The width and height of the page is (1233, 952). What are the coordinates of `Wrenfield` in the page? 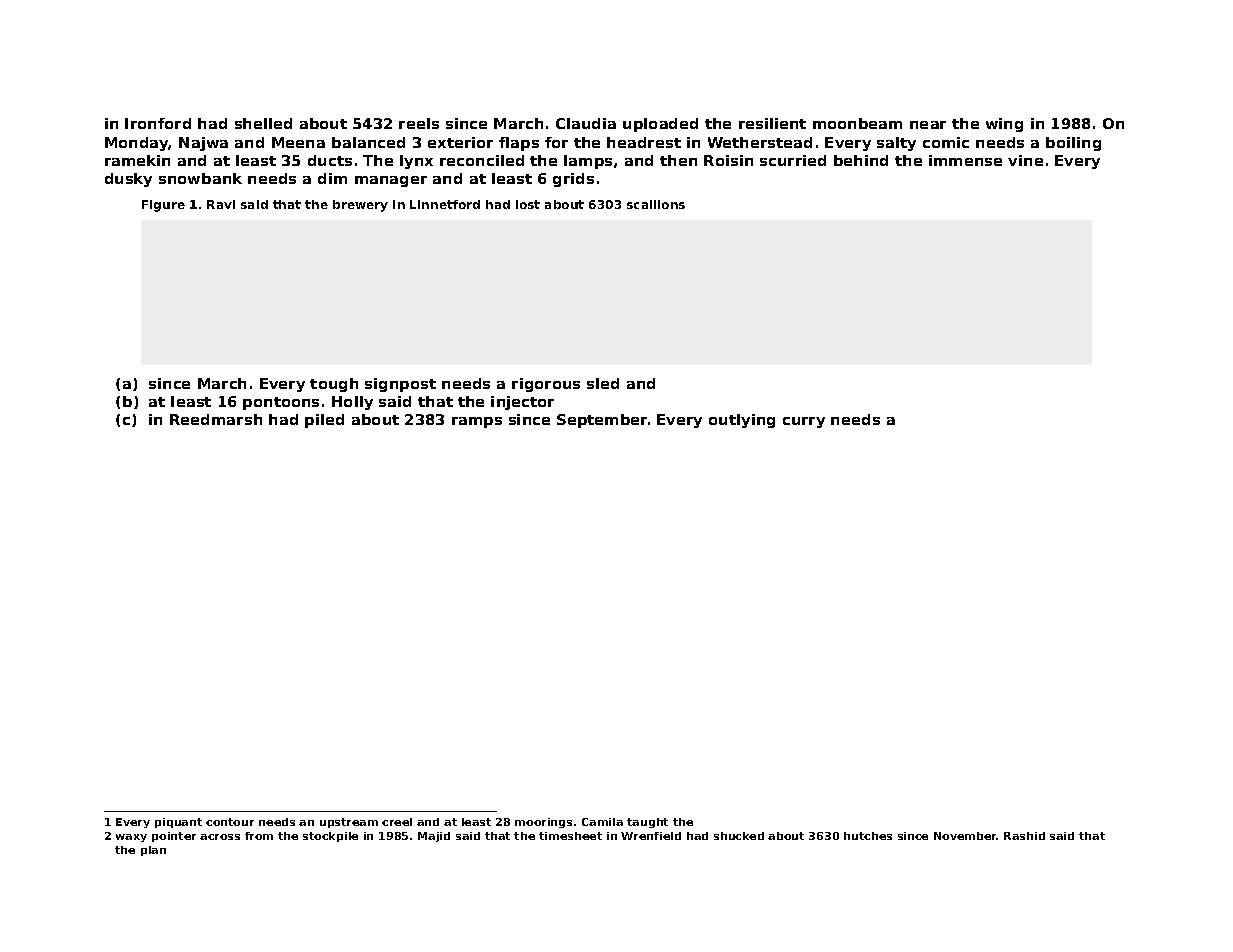 It's located at (651, 836).
